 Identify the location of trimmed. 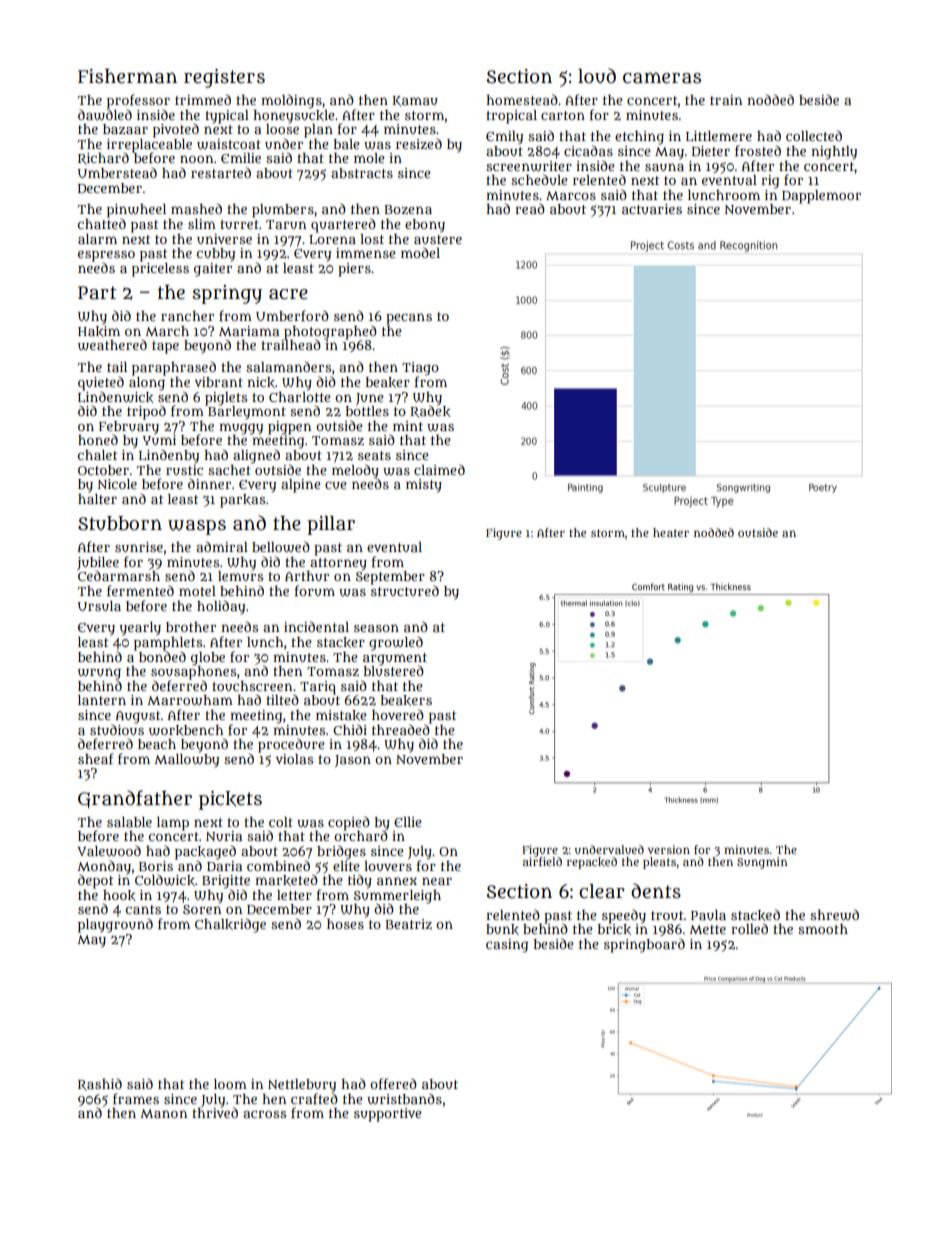
(203, 99).
